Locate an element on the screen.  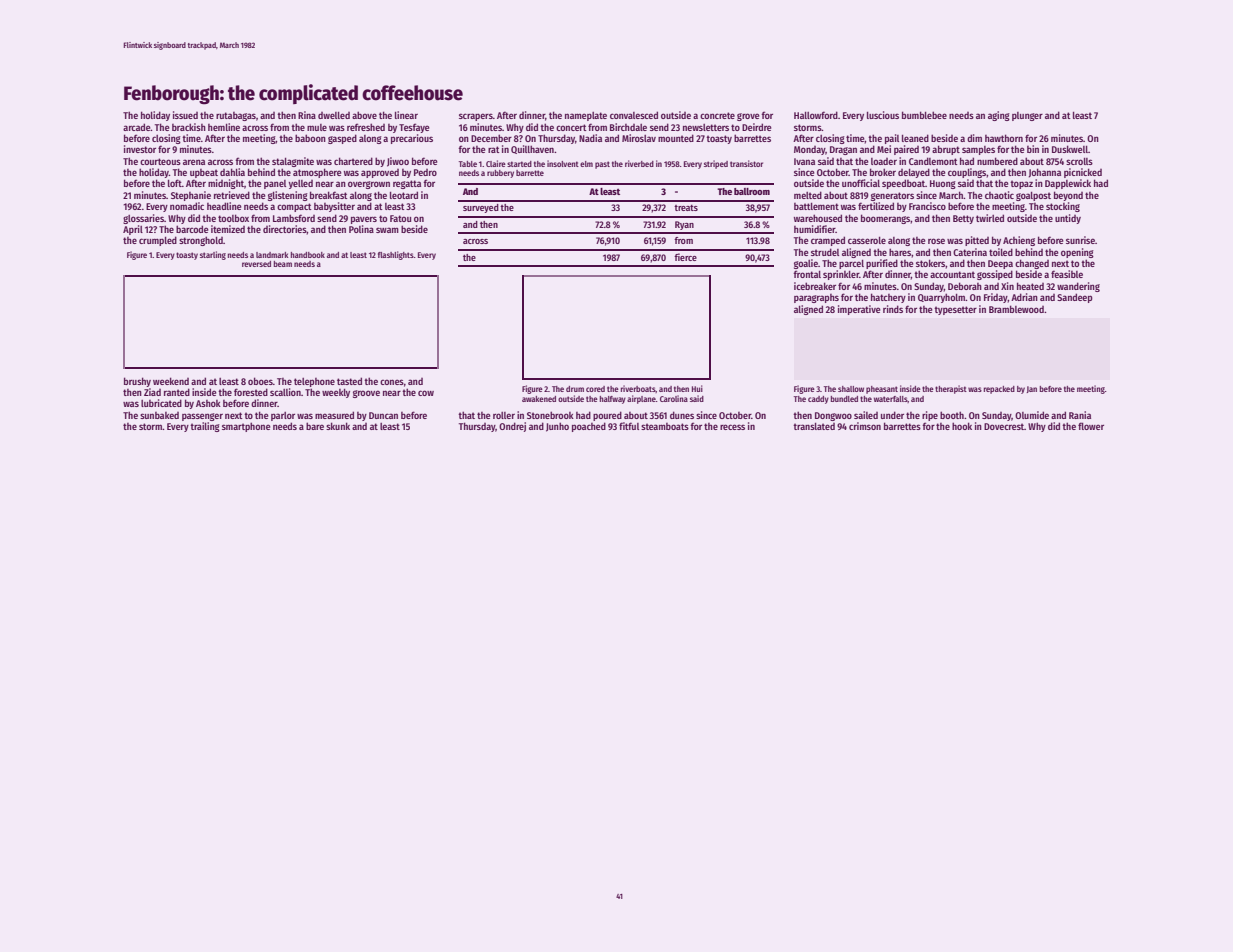
baboon is located at coordinates (310, 138).
